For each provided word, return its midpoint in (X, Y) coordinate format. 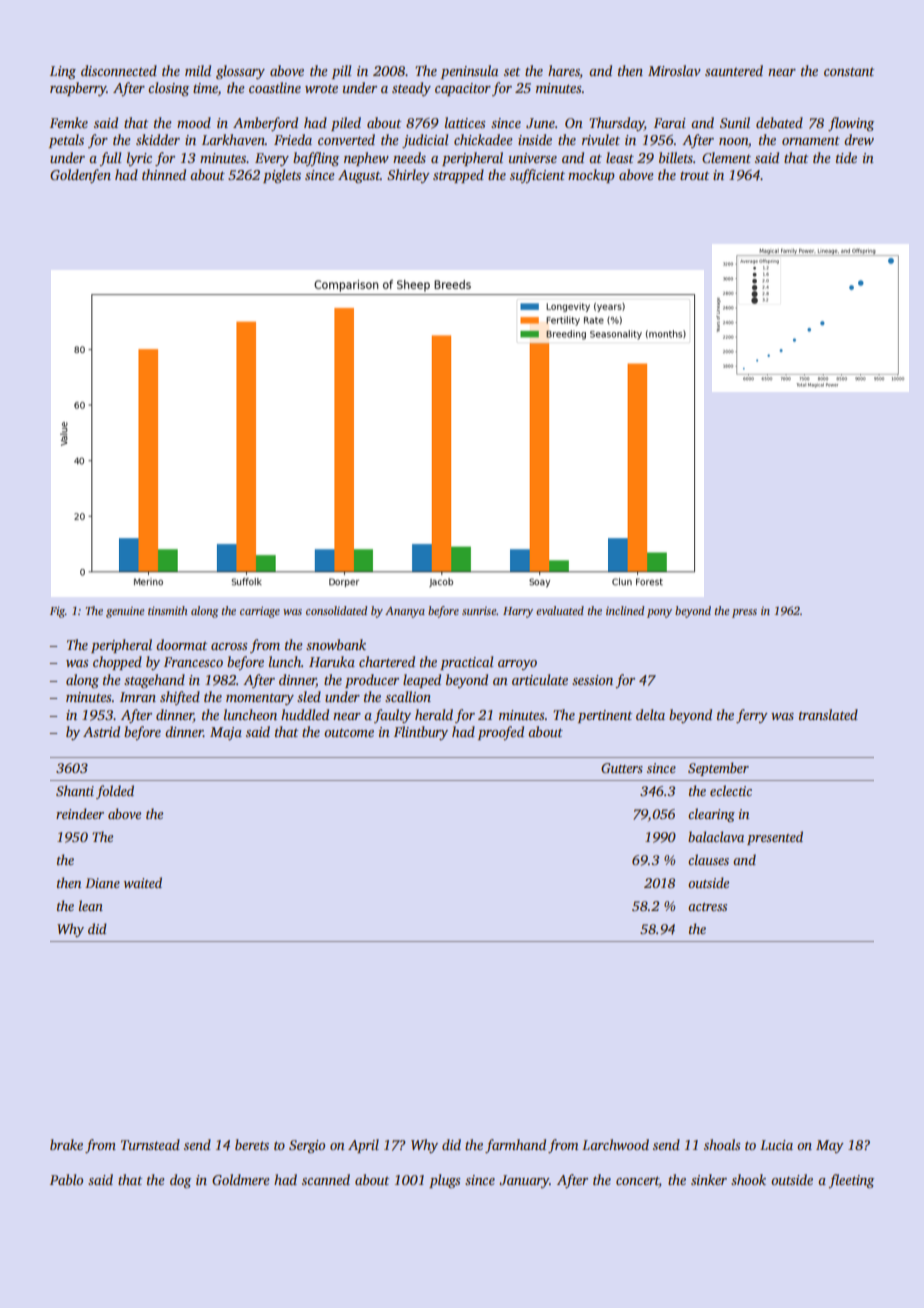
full (110, 159)
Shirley (408, 176)
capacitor (463, 89)
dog (180, 1181)
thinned (164, 174)
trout (694, 175)
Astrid (101, 731)
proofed (501, 733)
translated (828, 714)
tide (846, 157)
